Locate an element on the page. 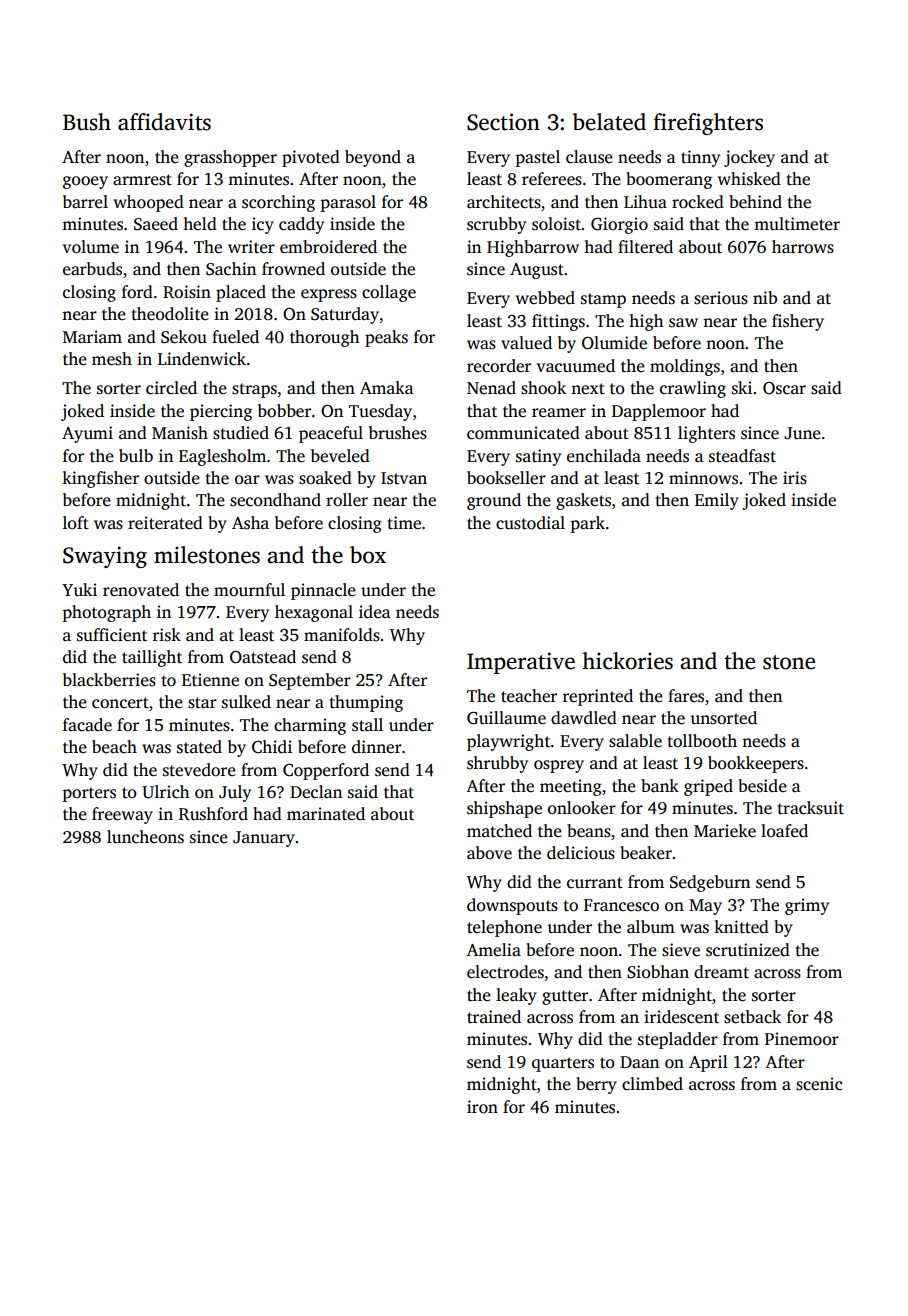 The width and height of the page is (908, 1316). belated is located at coordinates (609, 122).
